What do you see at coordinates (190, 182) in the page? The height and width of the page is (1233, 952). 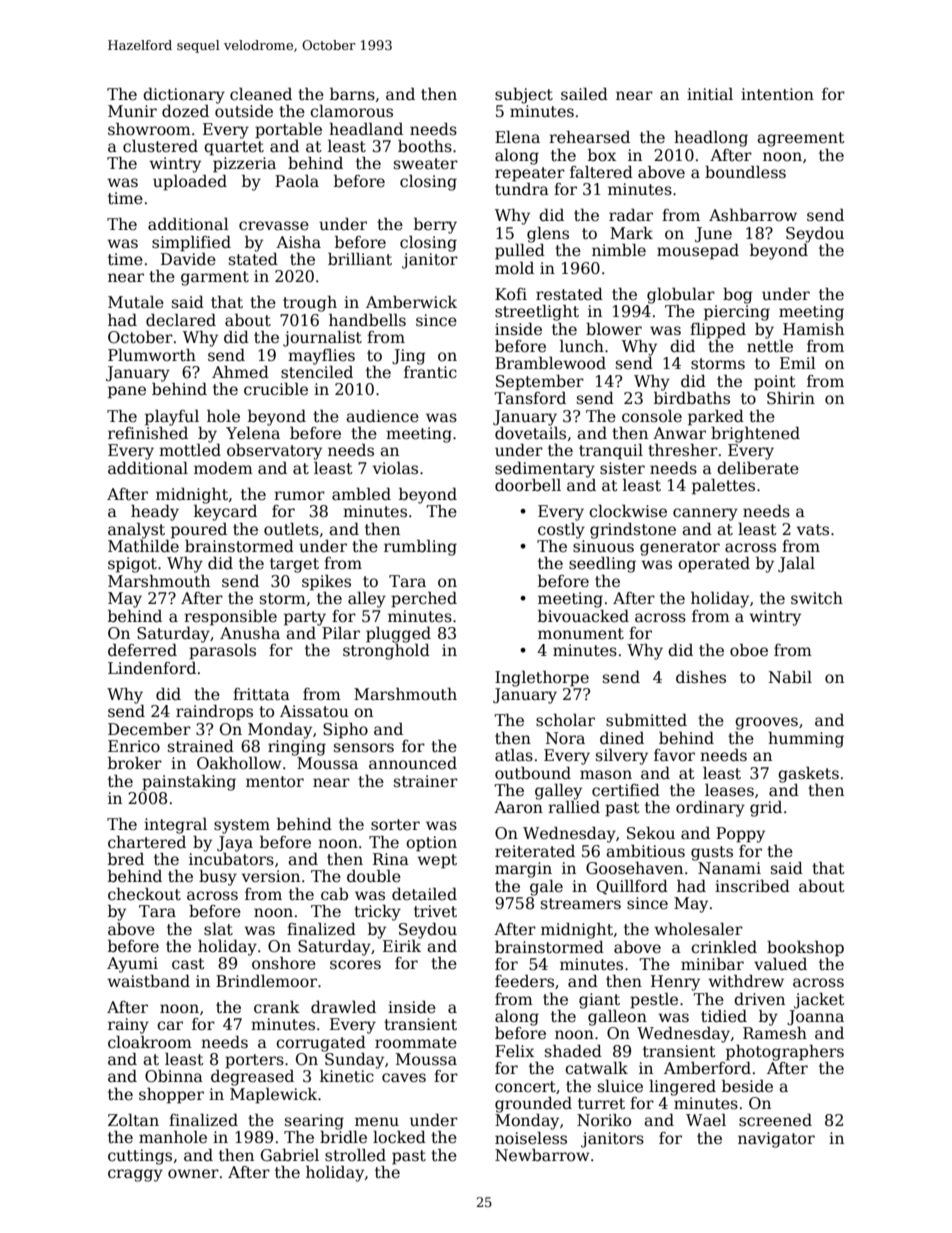 I see `uploaded` at bounding box center [190, 182].
